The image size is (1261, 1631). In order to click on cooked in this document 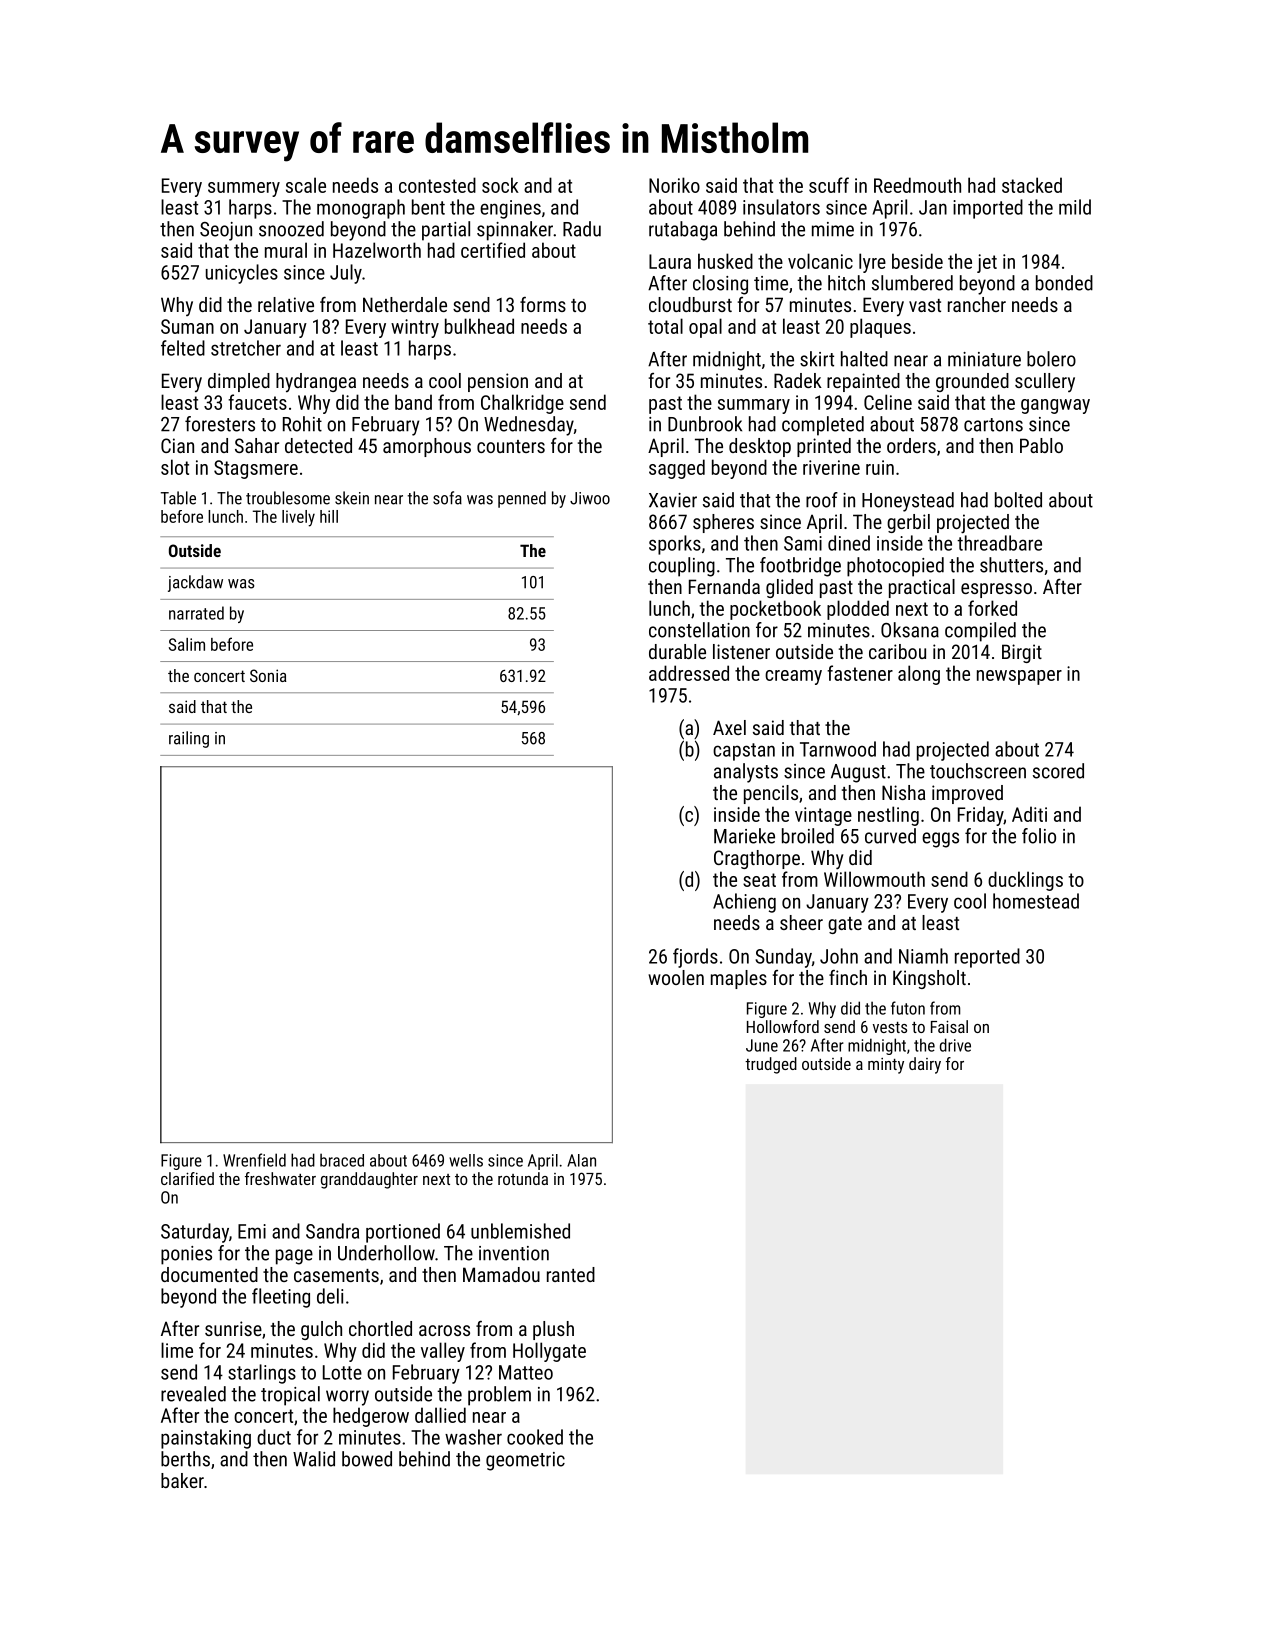, I will do `click(535, 1437)`.
